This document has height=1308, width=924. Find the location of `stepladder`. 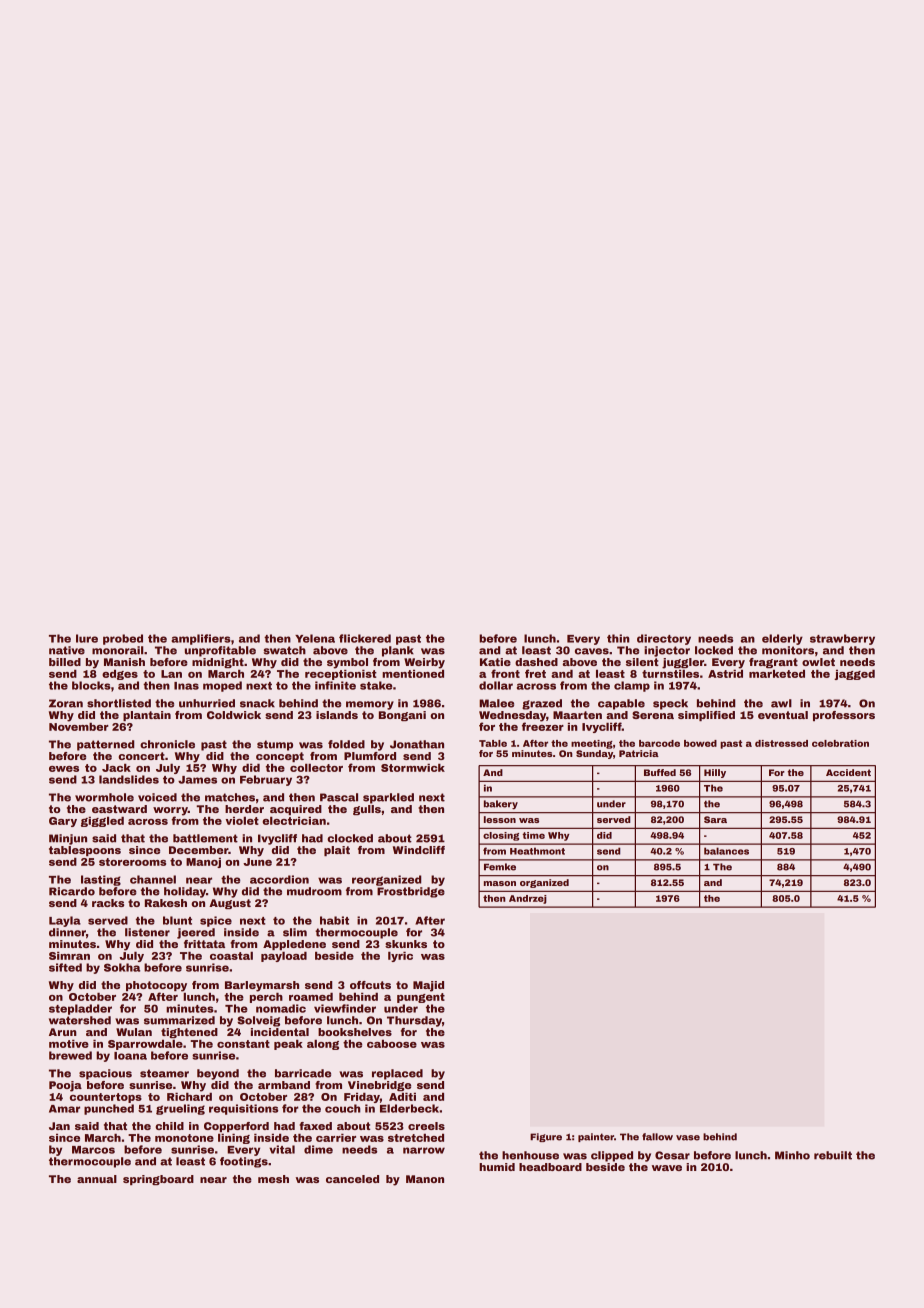

stepladder is located at coordinates (80, 1009).
